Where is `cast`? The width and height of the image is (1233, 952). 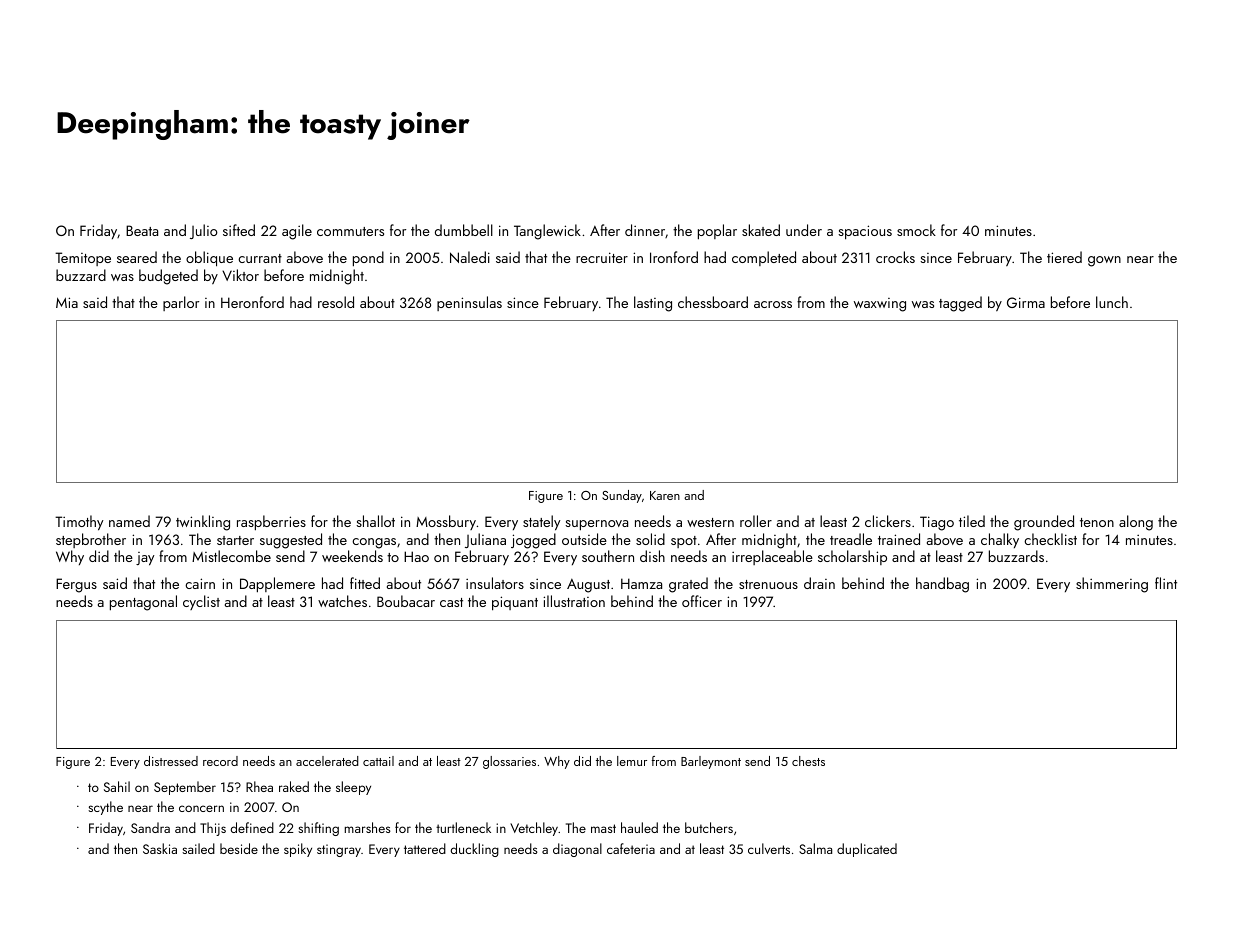 cast is located at coordinates (451, 602).
